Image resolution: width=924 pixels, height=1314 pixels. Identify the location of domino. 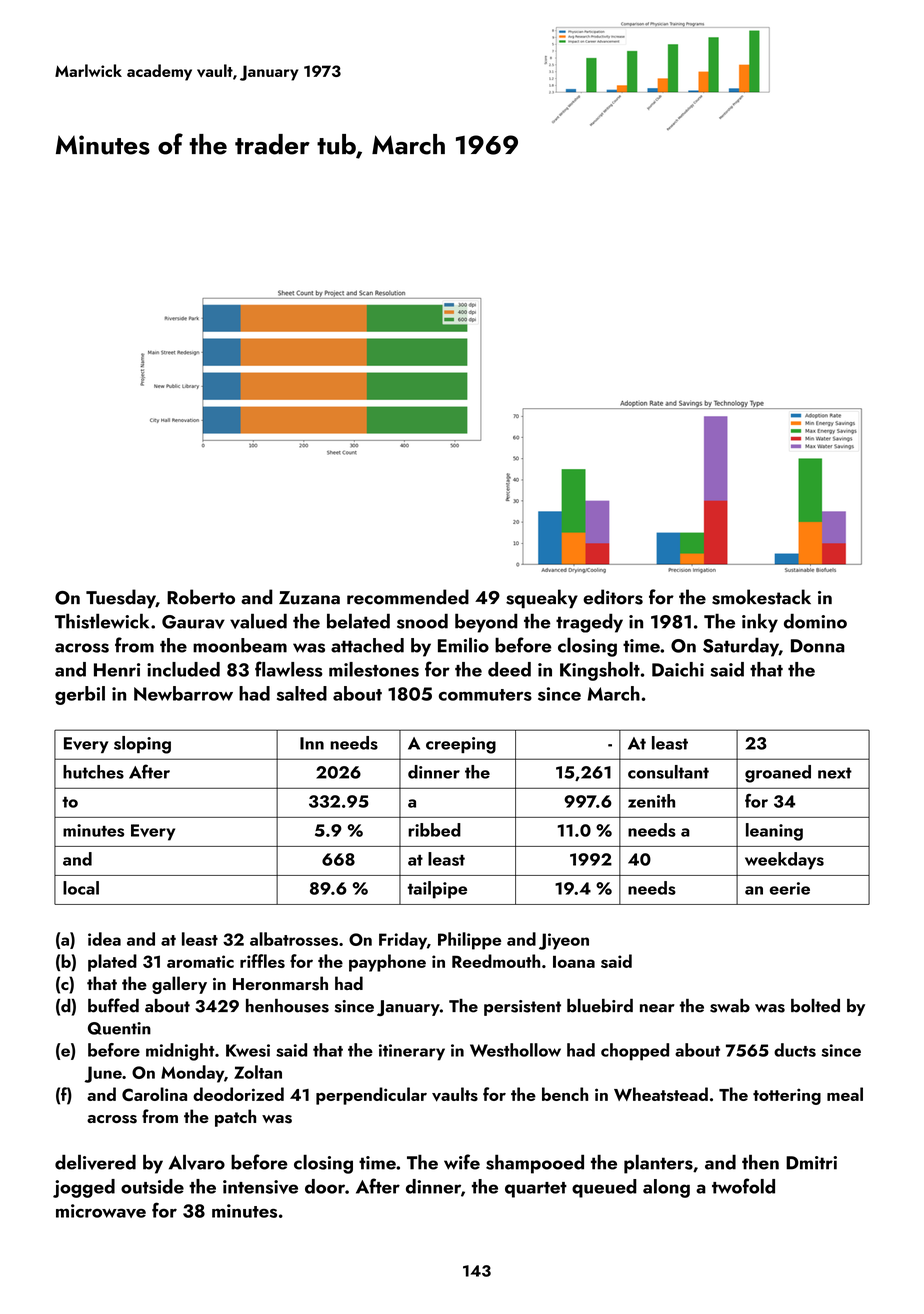
(815, 621).
